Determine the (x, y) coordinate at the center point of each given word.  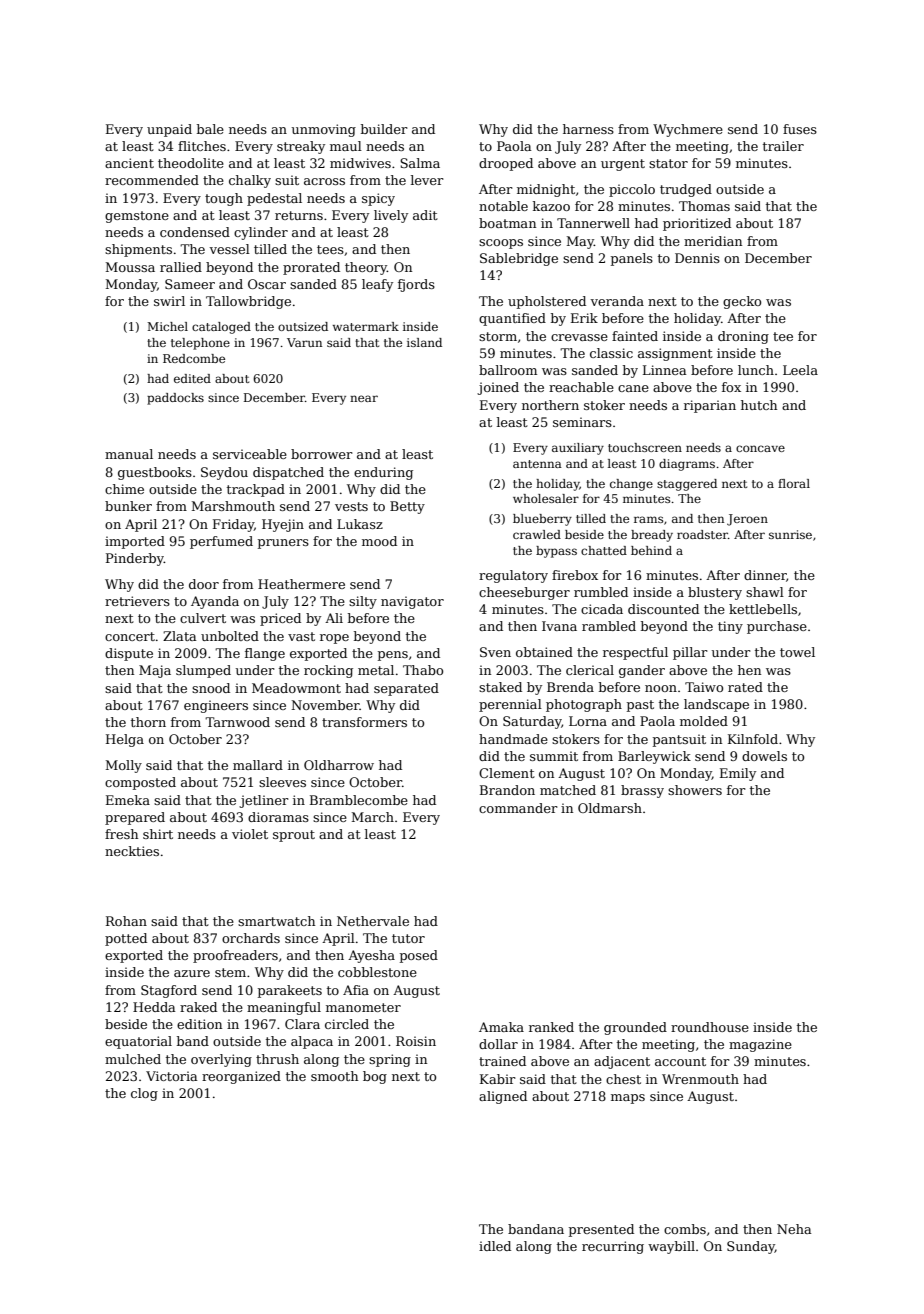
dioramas (278, 817)
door (204, 584)
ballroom (508, 370)
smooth (334, 1076)
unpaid (169, 130)
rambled (609, 626)
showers (695, 790)
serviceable (250, 454)
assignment (675, 354)
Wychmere (688, 130)
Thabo (423, 670)
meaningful (284, 1008)
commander (518, 808)
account (680, 1061)
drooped (506, 164)
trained (502, 1061)
